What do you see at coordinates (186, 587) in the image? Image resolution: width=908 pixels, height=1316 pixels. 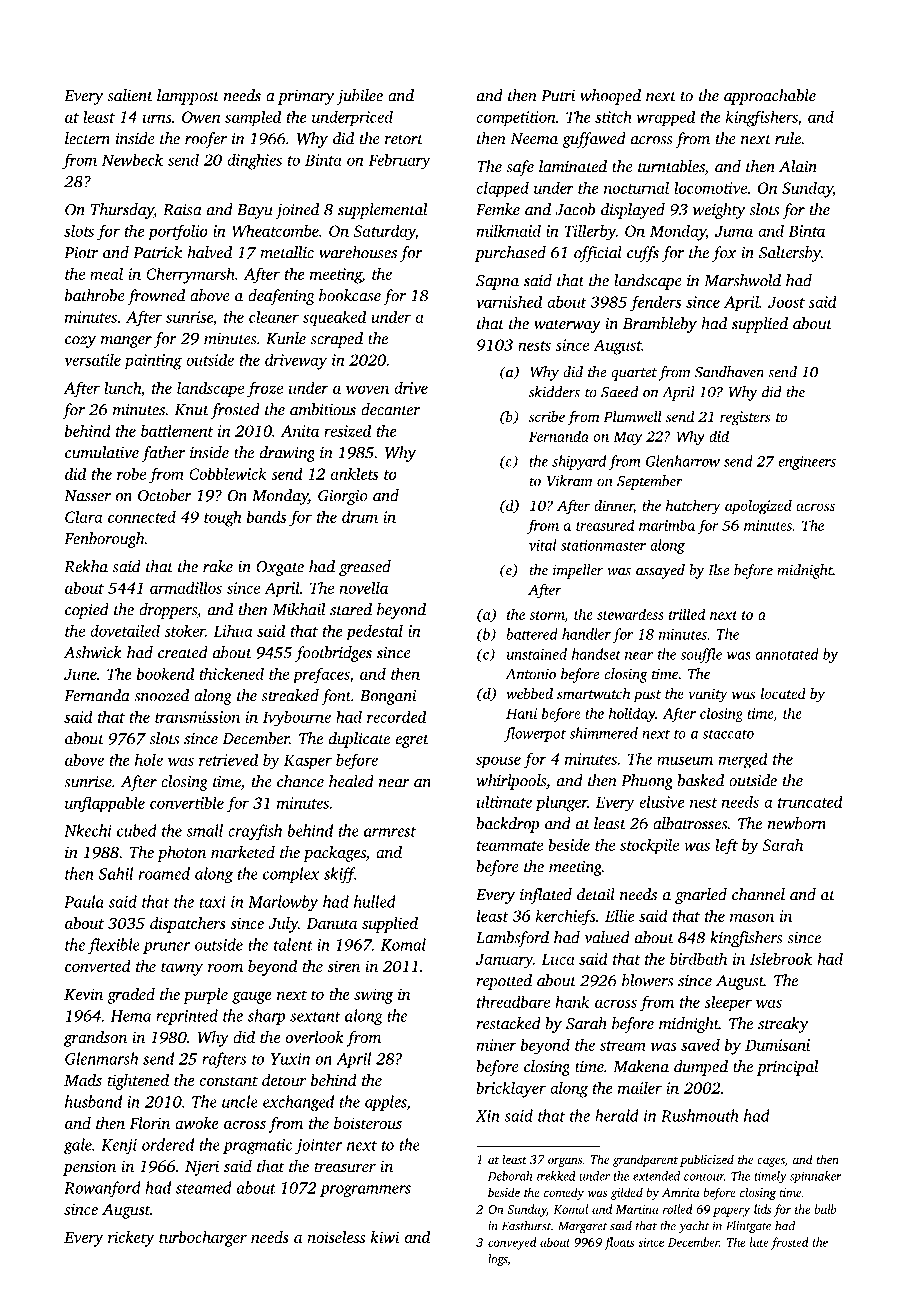 I see `armadillos` at bounding box center [186, 587].
